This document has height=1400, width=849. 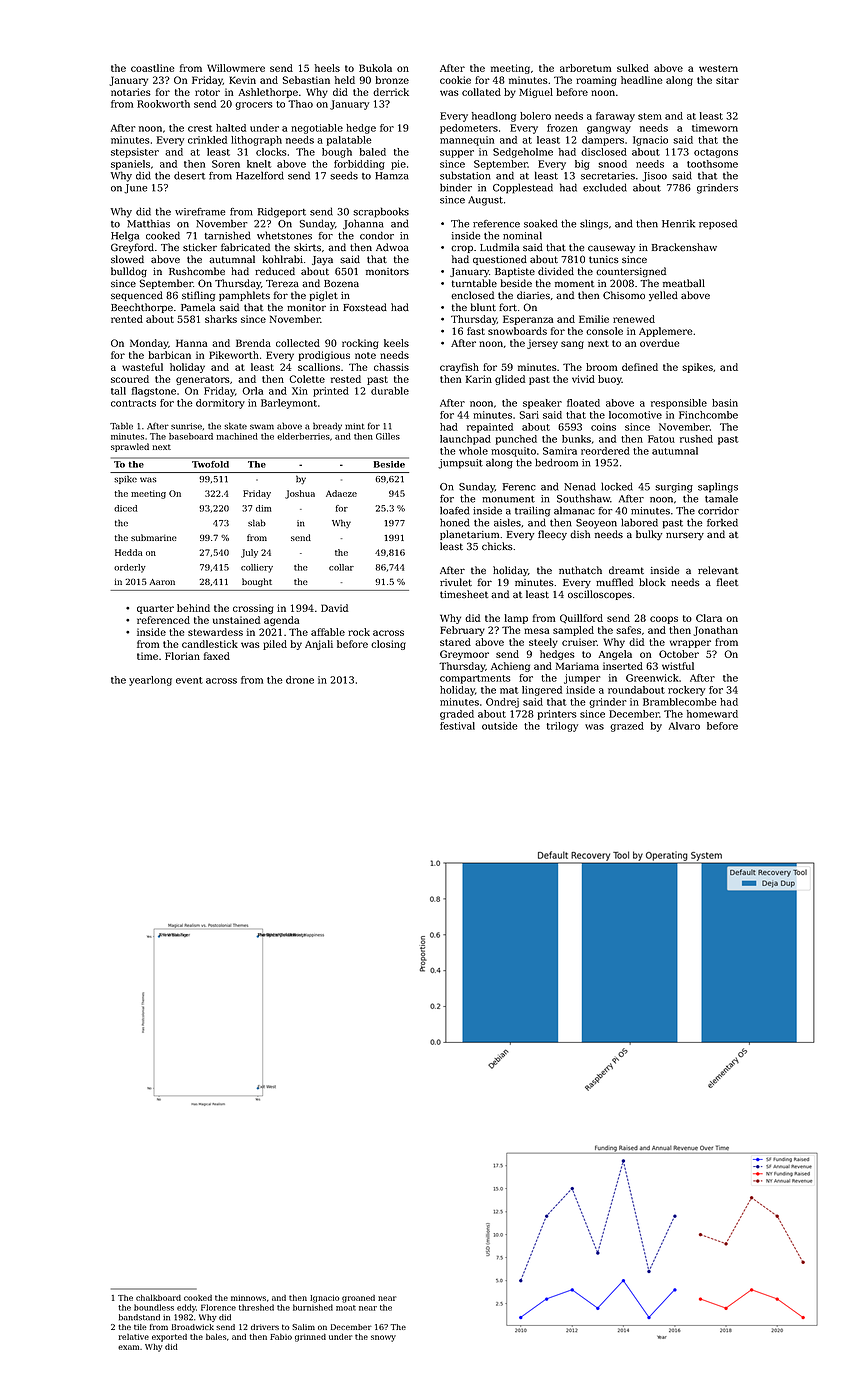 I want to click on boundless, so click(x=154, y=1307).
